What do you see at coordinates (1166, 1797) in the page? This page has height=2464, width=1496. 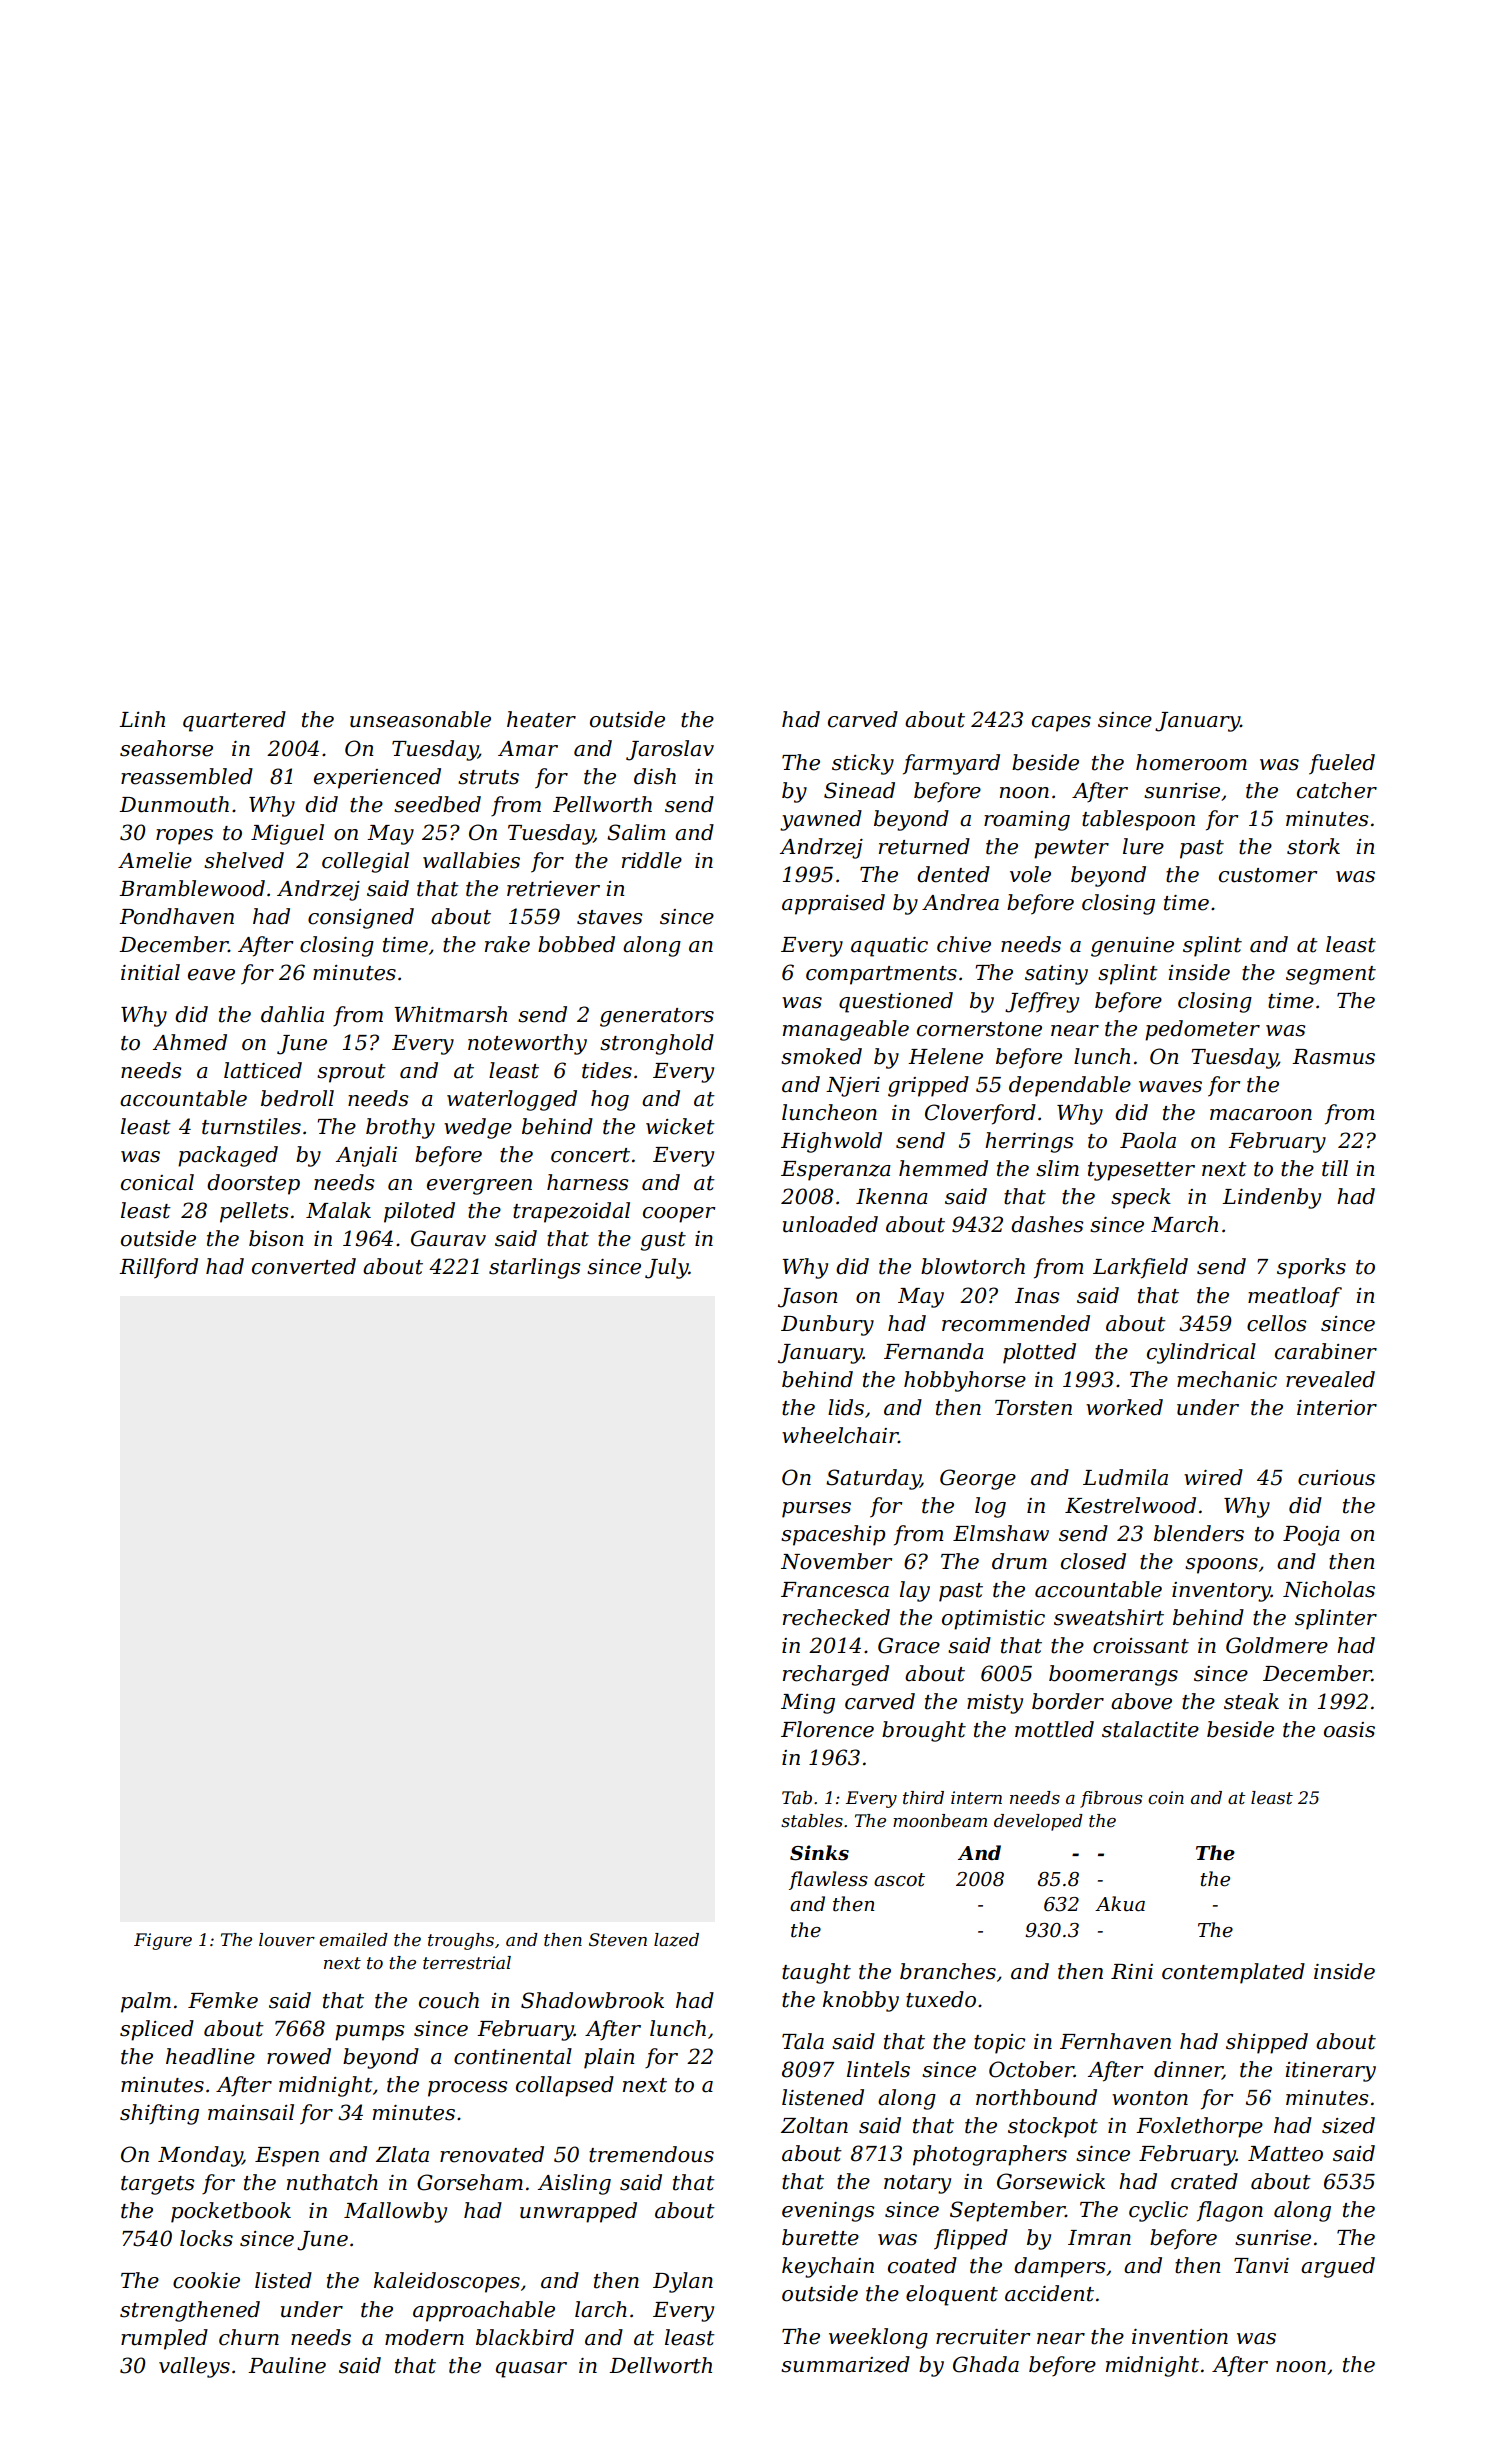 I see `coin` at bounding box center [1166, 1797].
